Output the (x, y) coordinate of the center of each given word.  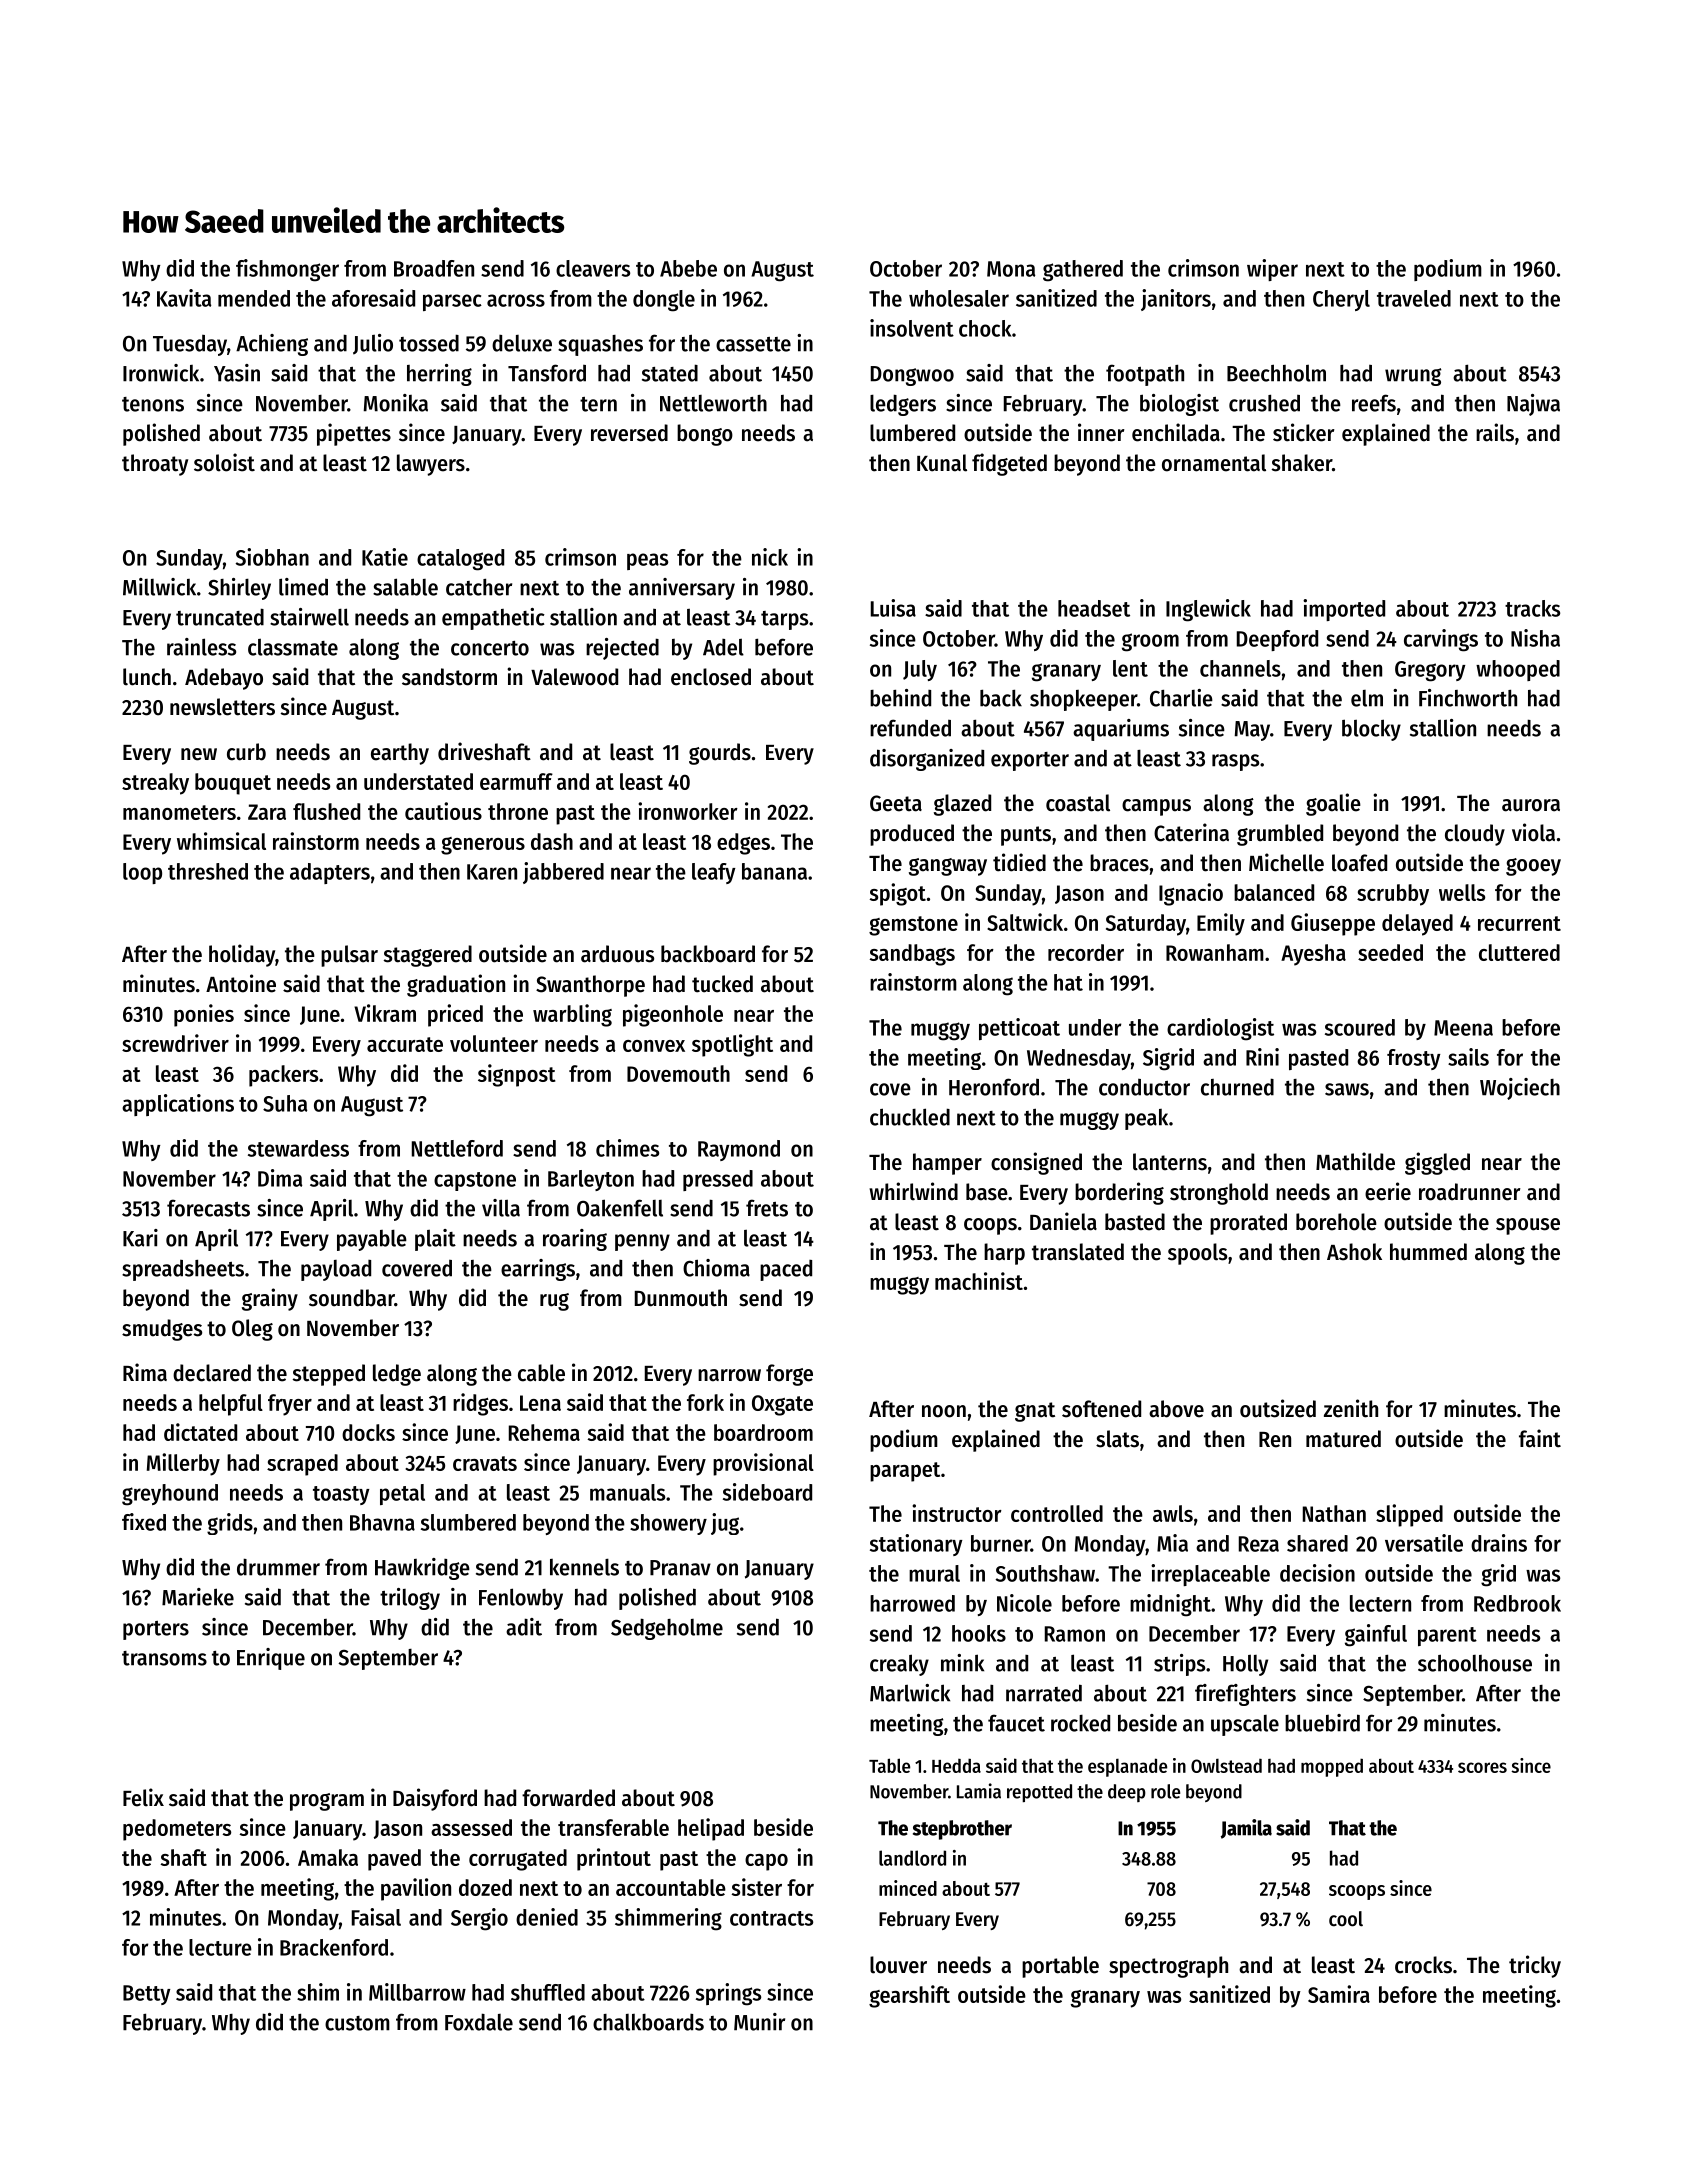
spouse (1528, 1226)
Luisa (893, 608)
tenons (153, 404)
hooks (979, 1633)
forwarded (568, 1798)
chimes (627, 1148)
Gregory (1430, 671)
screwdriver (175, 1043)
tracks (1532, 608)
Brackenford (334, 1947)
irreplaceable (1210, 1575)
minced (908, 1888)
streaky (155, 784)
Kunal (942, 463)
